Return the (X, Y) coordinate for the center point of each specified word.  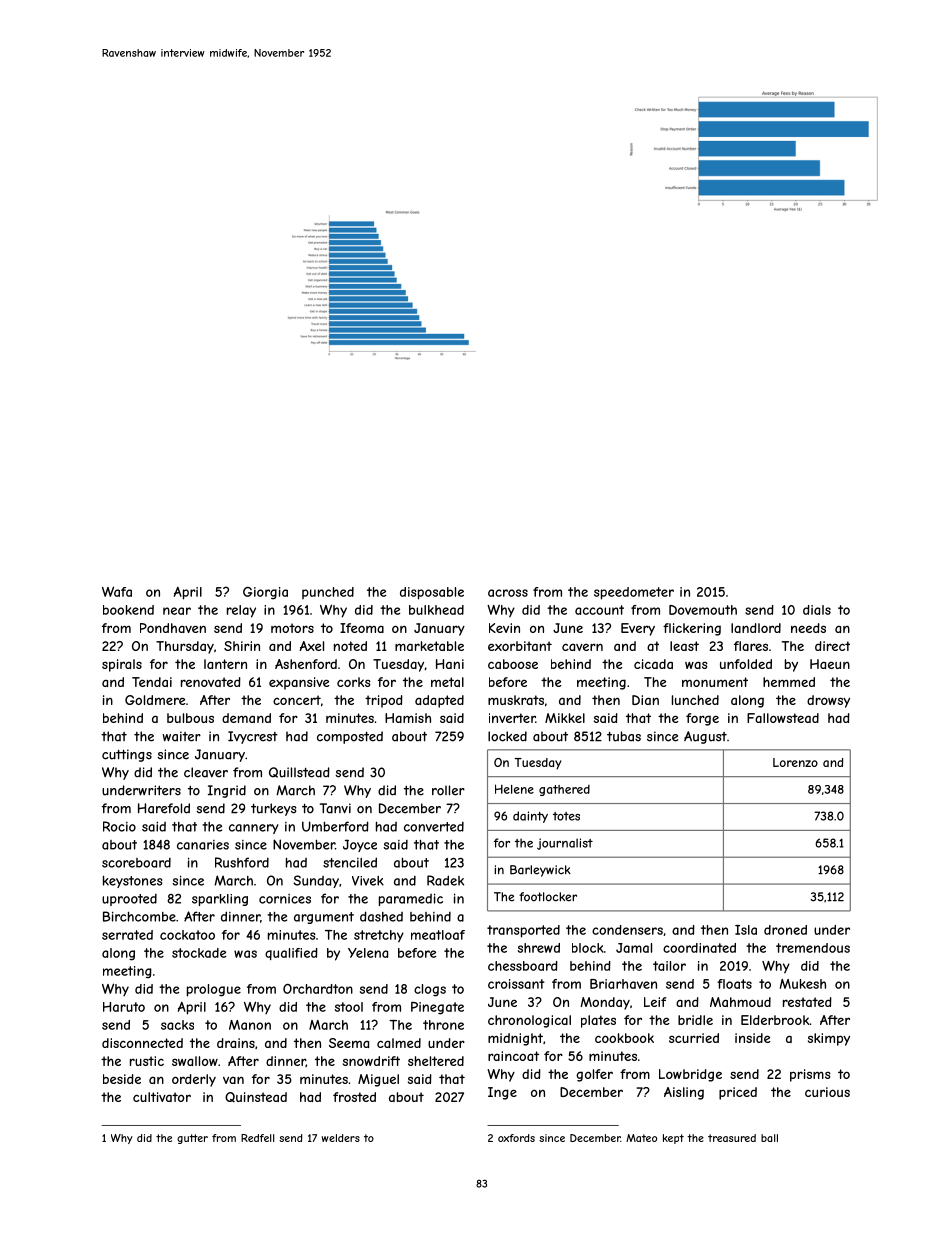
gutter (192, 1139)
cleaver (206, 772)
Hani (450, 664)
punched (328, 593)
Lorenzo (795, 762)
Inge (502, 1093)
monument (715, 682)
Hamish (408, 718)
